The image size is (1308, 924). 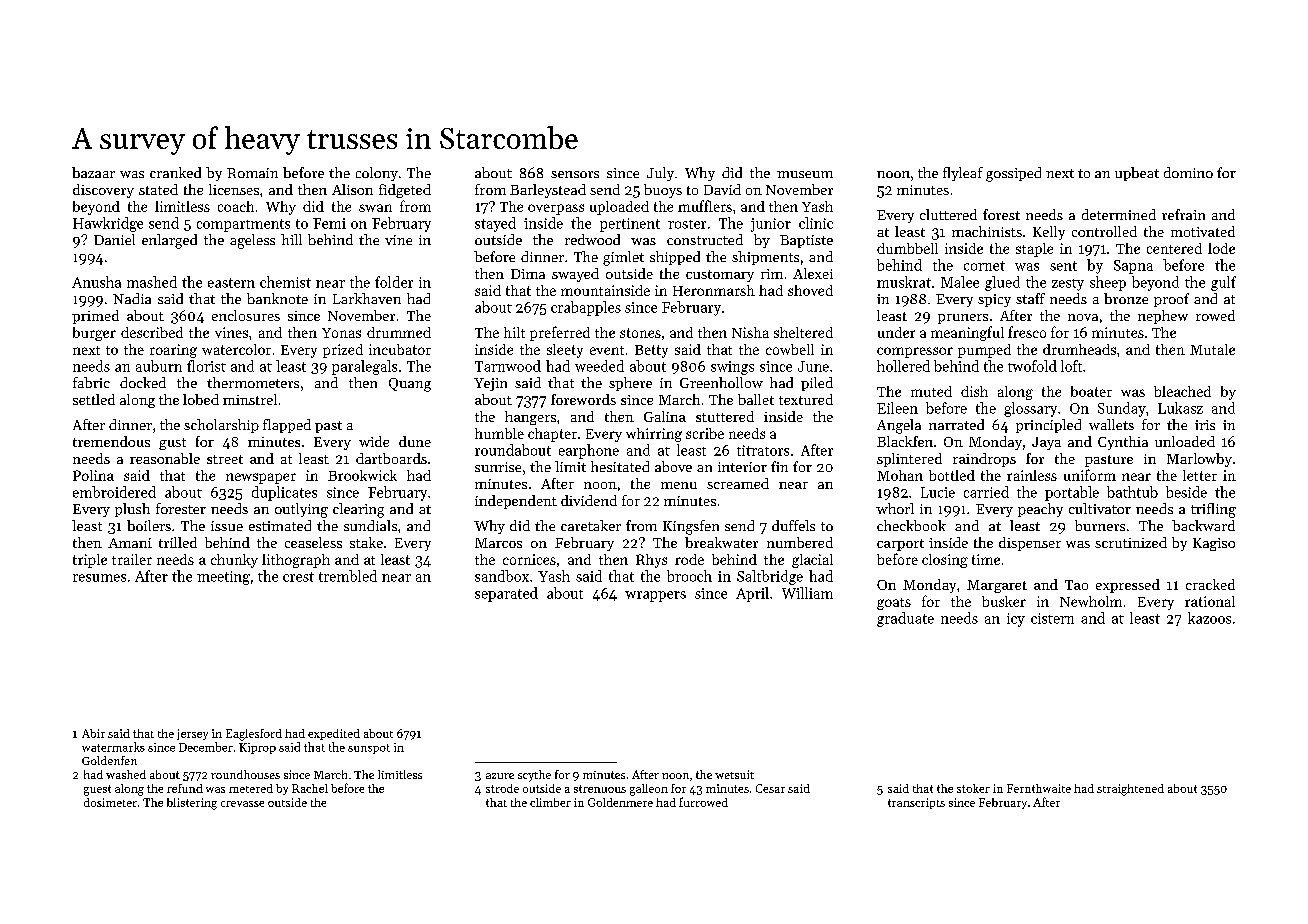 I want to click on wide, so click(x=374, y=441).
